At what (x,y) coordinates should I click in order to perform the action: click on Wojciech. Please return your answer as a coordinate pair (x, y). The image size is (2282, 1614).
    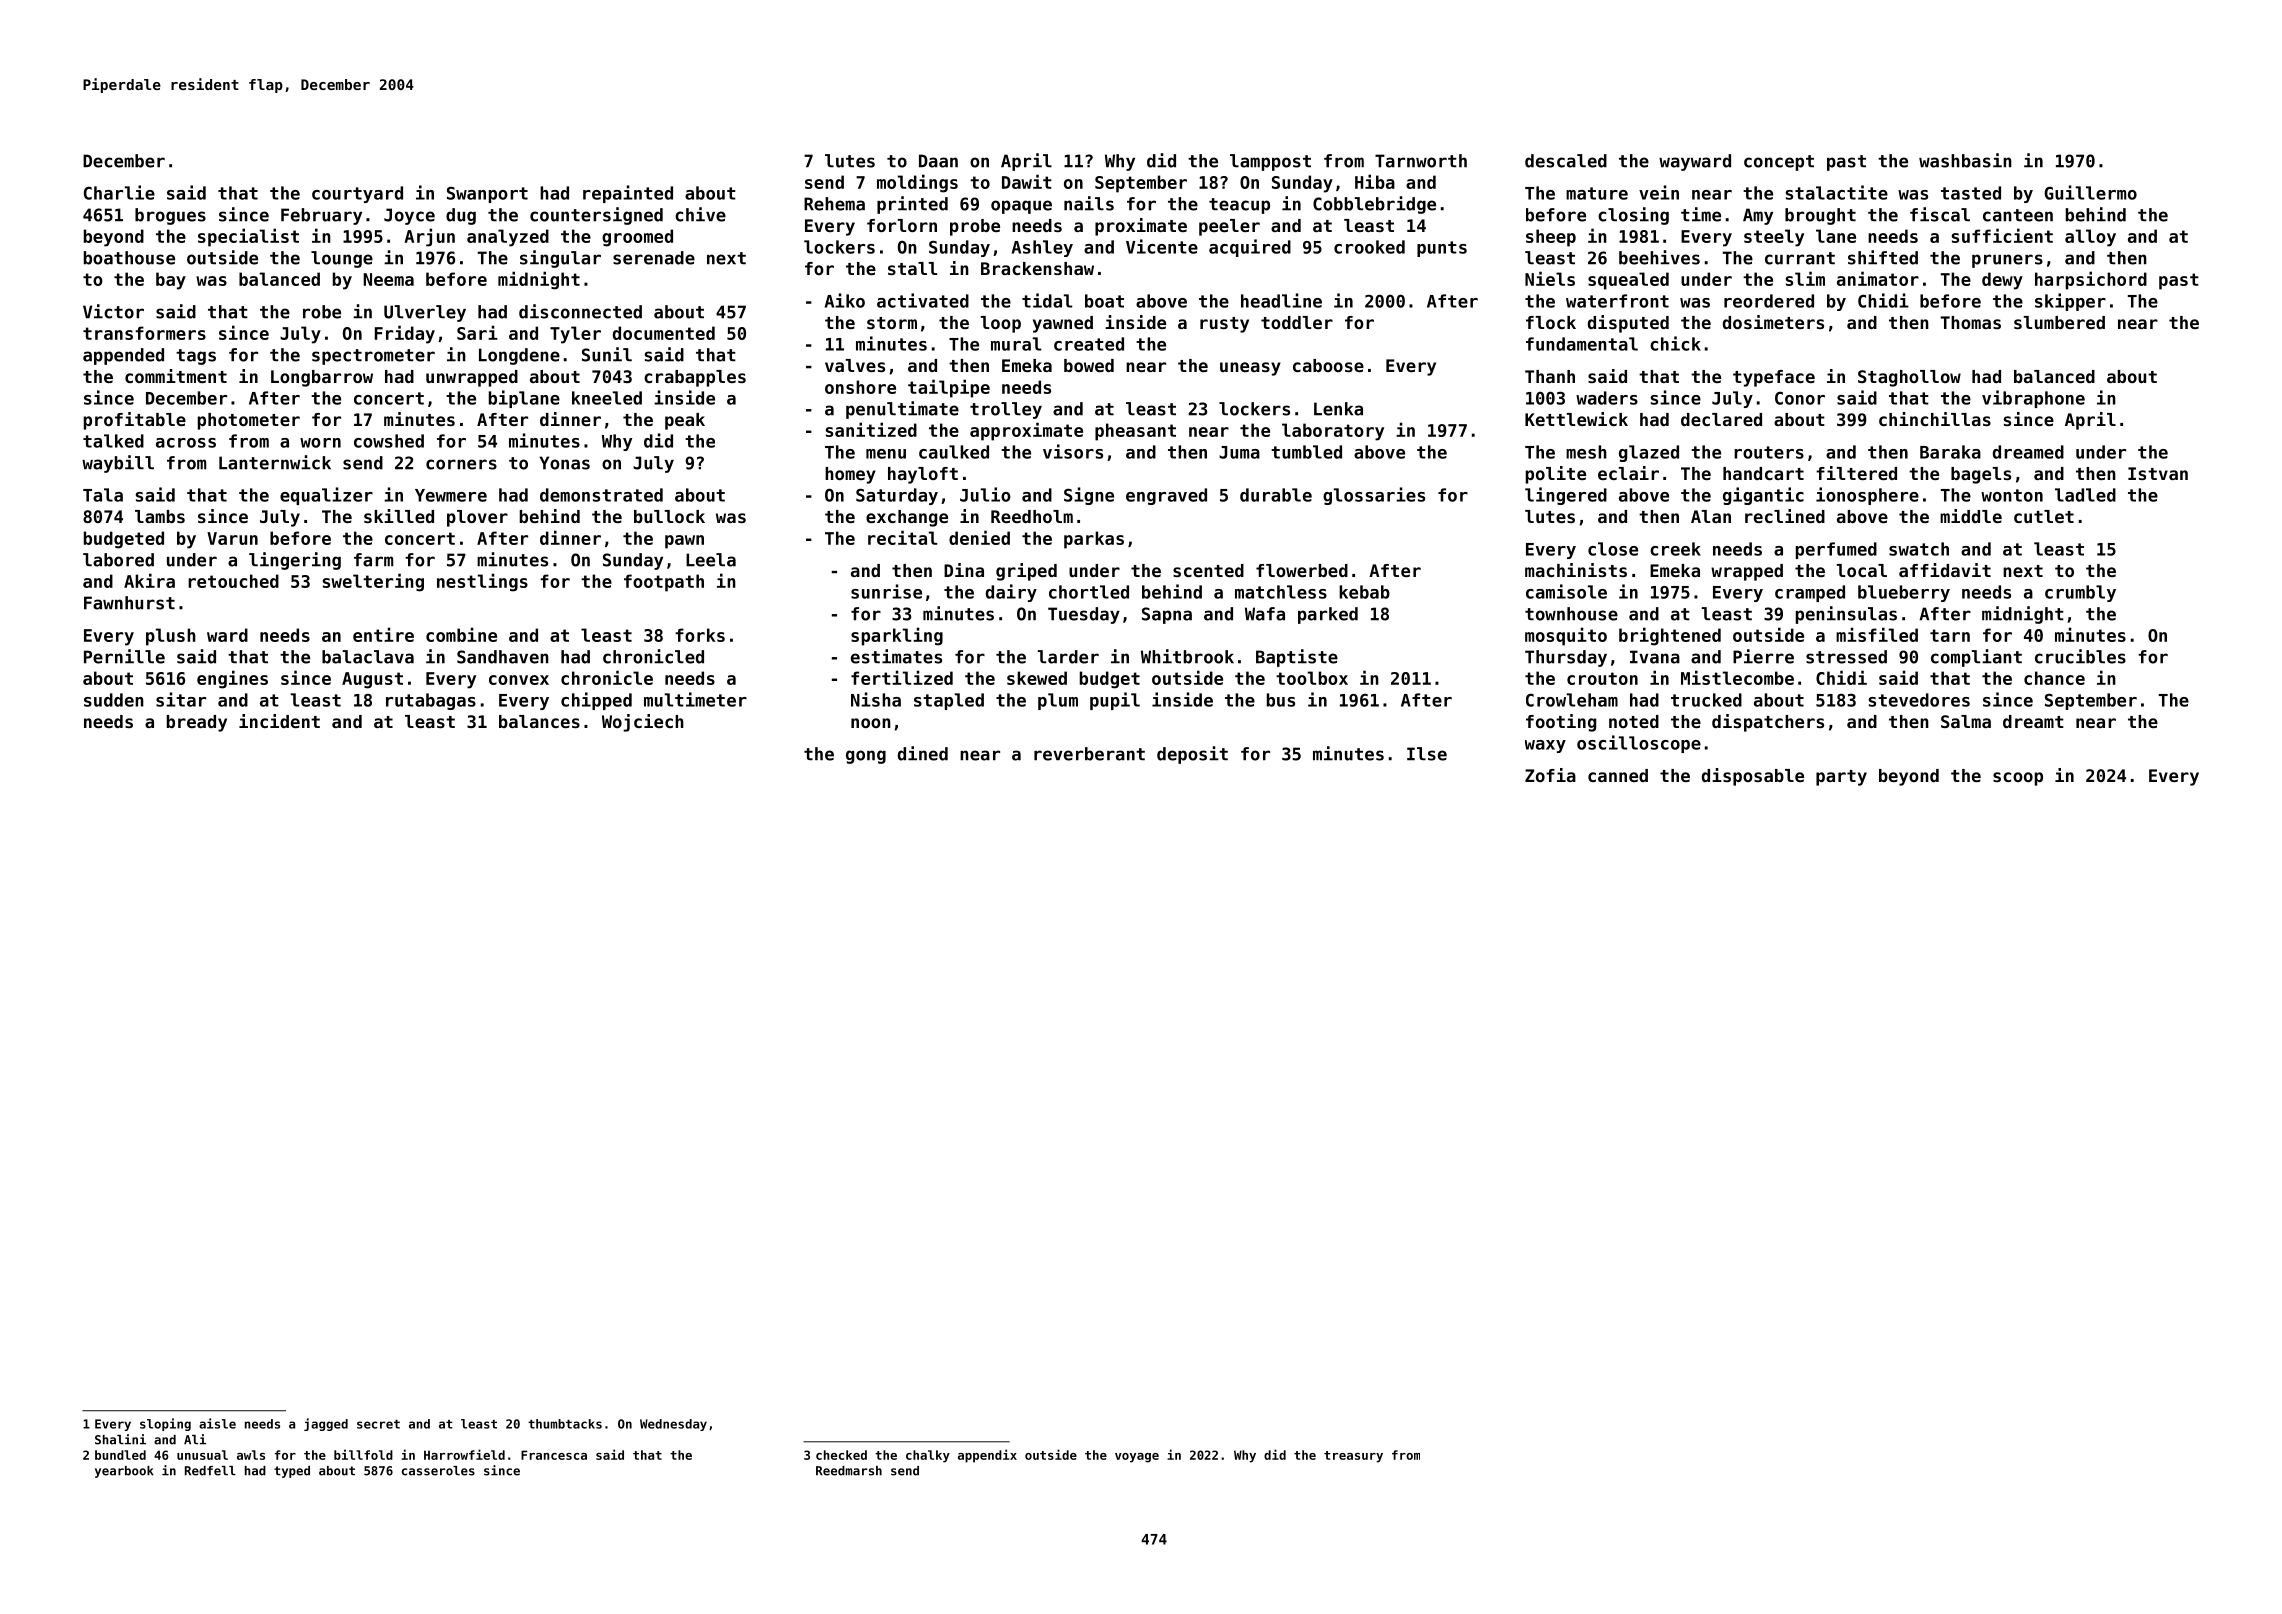
    Looking at the image, I should click on (643, 723).
